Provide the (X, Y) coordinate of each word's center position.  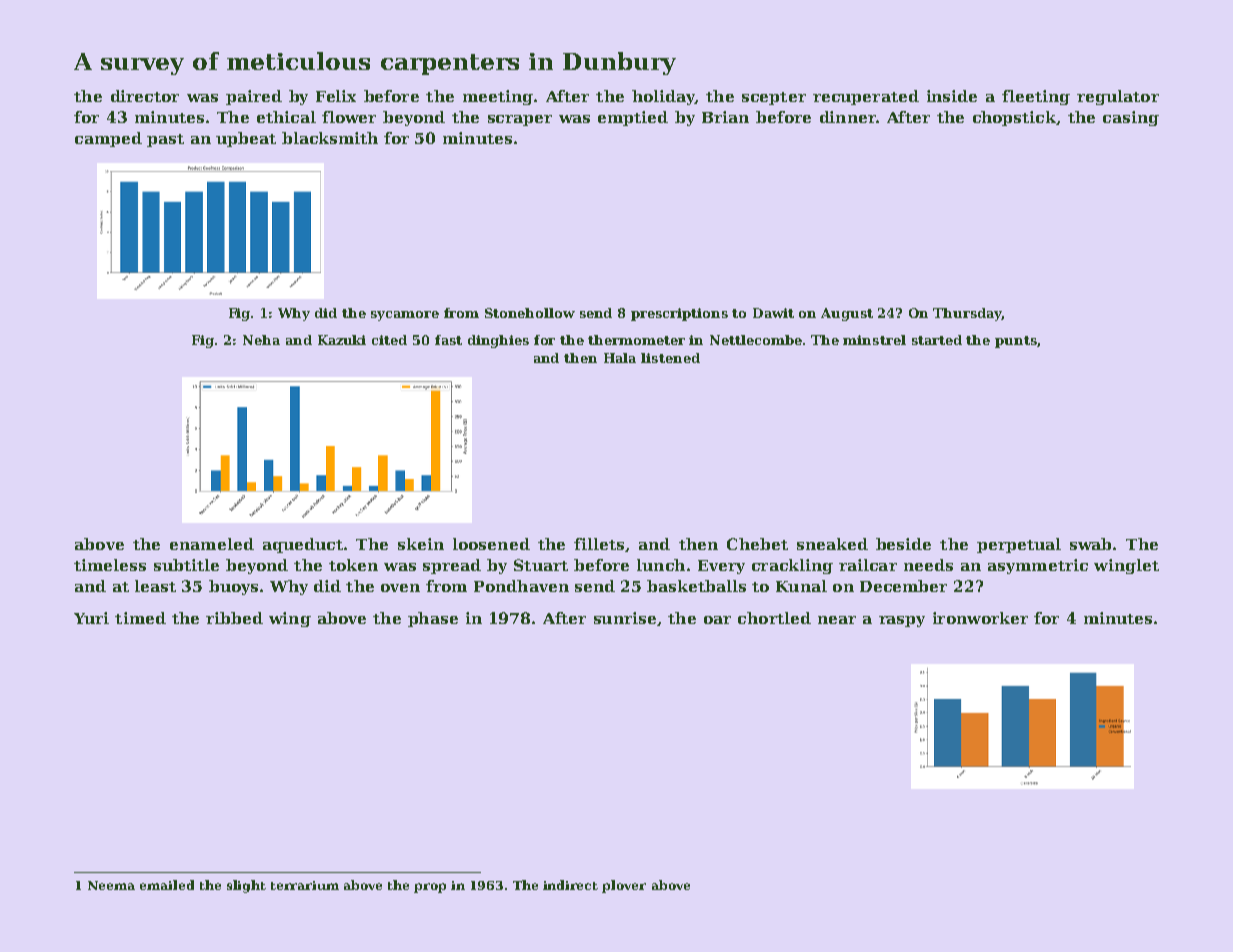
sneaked (832, 544)
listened (670, 358)
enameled (212, 544)
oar (717, 620)
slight (246, 886)
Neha (261, 340)
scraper (520, 120)
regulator (1118, 97)
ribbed (234, 618)
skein (421, 544)
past (165, 140)
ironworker (980, 618)
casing (1131, 118)
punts (1016, 342)
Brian (725, 117)
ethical (286, 117)
